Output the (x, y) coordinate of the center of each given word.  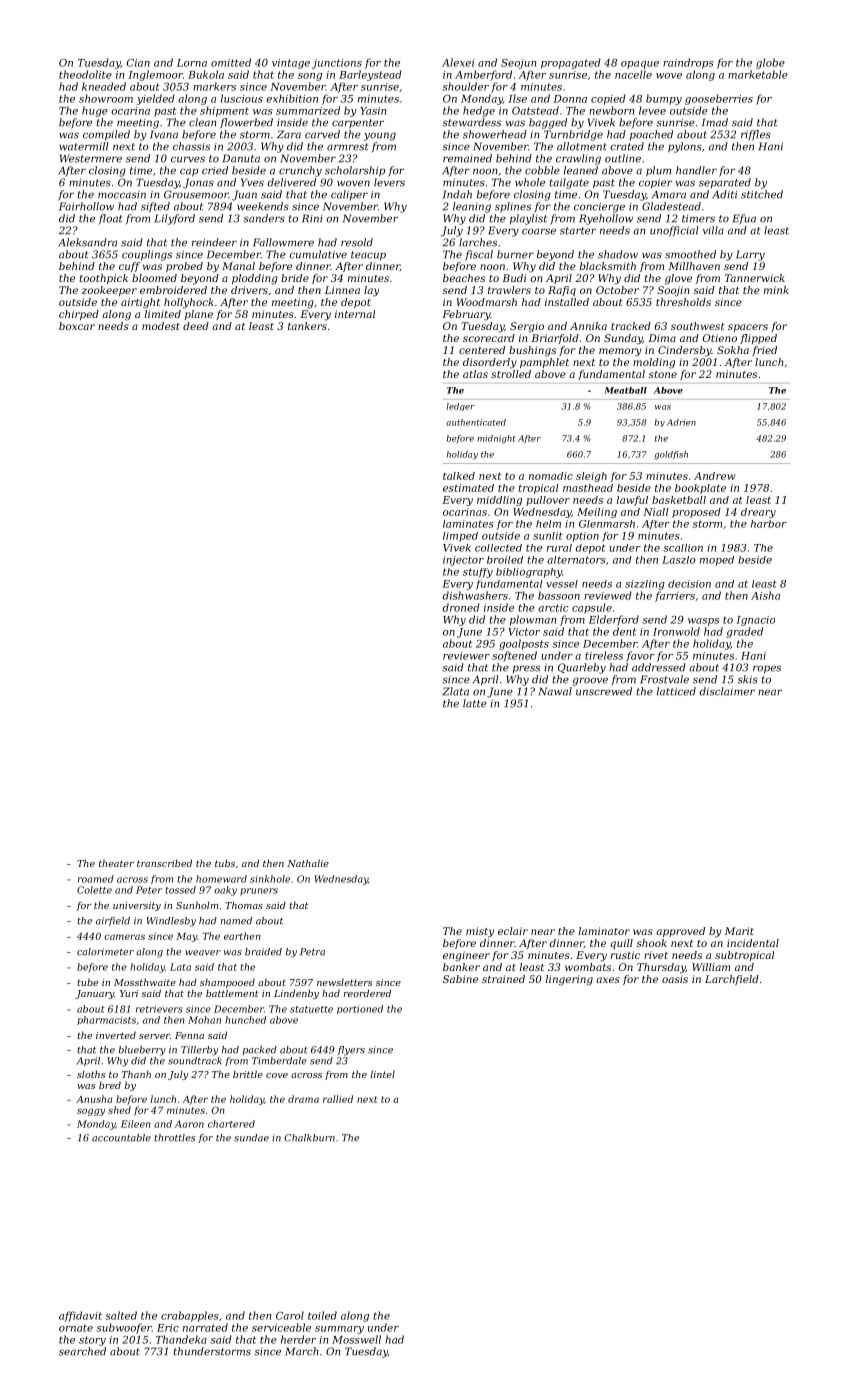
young (380, 136)
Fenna (189, 1035)
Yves (252, 182)
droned (461, 607)
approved (680, 932)
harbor (769, 524)
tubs (225, 863)
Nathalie (308, 863)
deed (196, 326)
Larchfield (732, 980)
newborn (612, 110)
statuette (311, 1009)
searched (82, 1351)
